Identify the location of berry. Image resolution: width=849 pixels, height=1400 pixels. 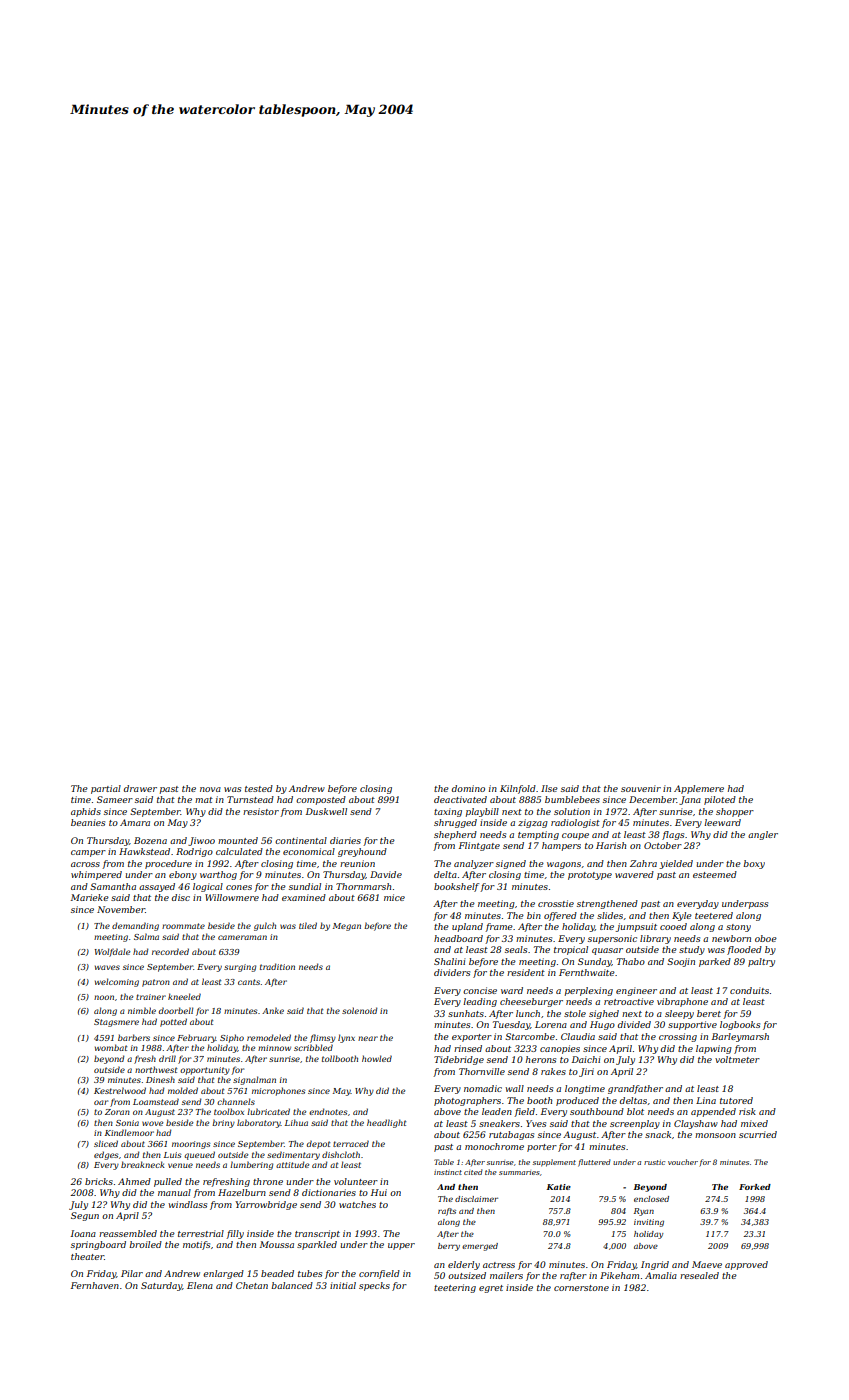
(449, 1247).
